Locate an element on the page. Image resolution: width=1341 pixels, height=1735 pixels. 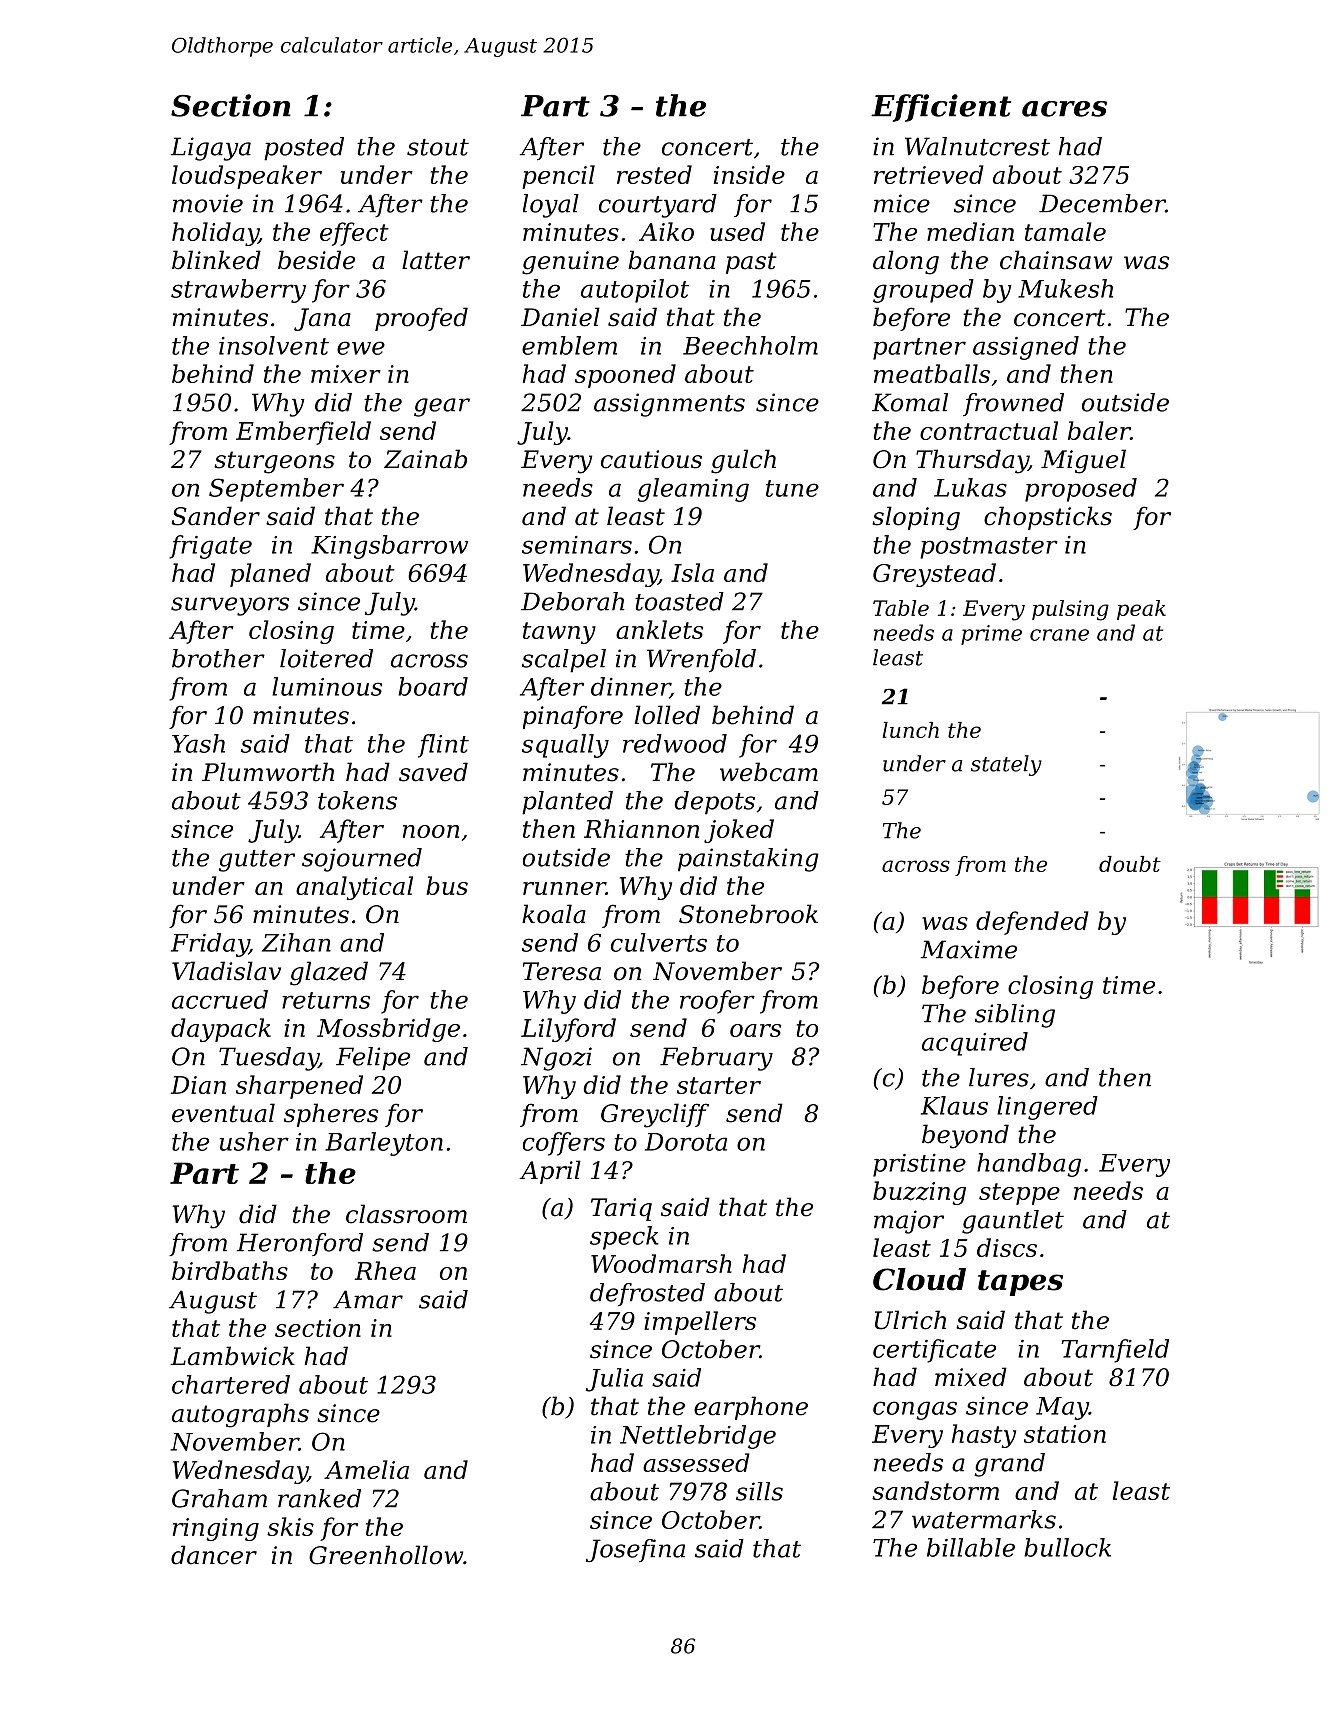
meatballs is located at coordinates (932, 373).
